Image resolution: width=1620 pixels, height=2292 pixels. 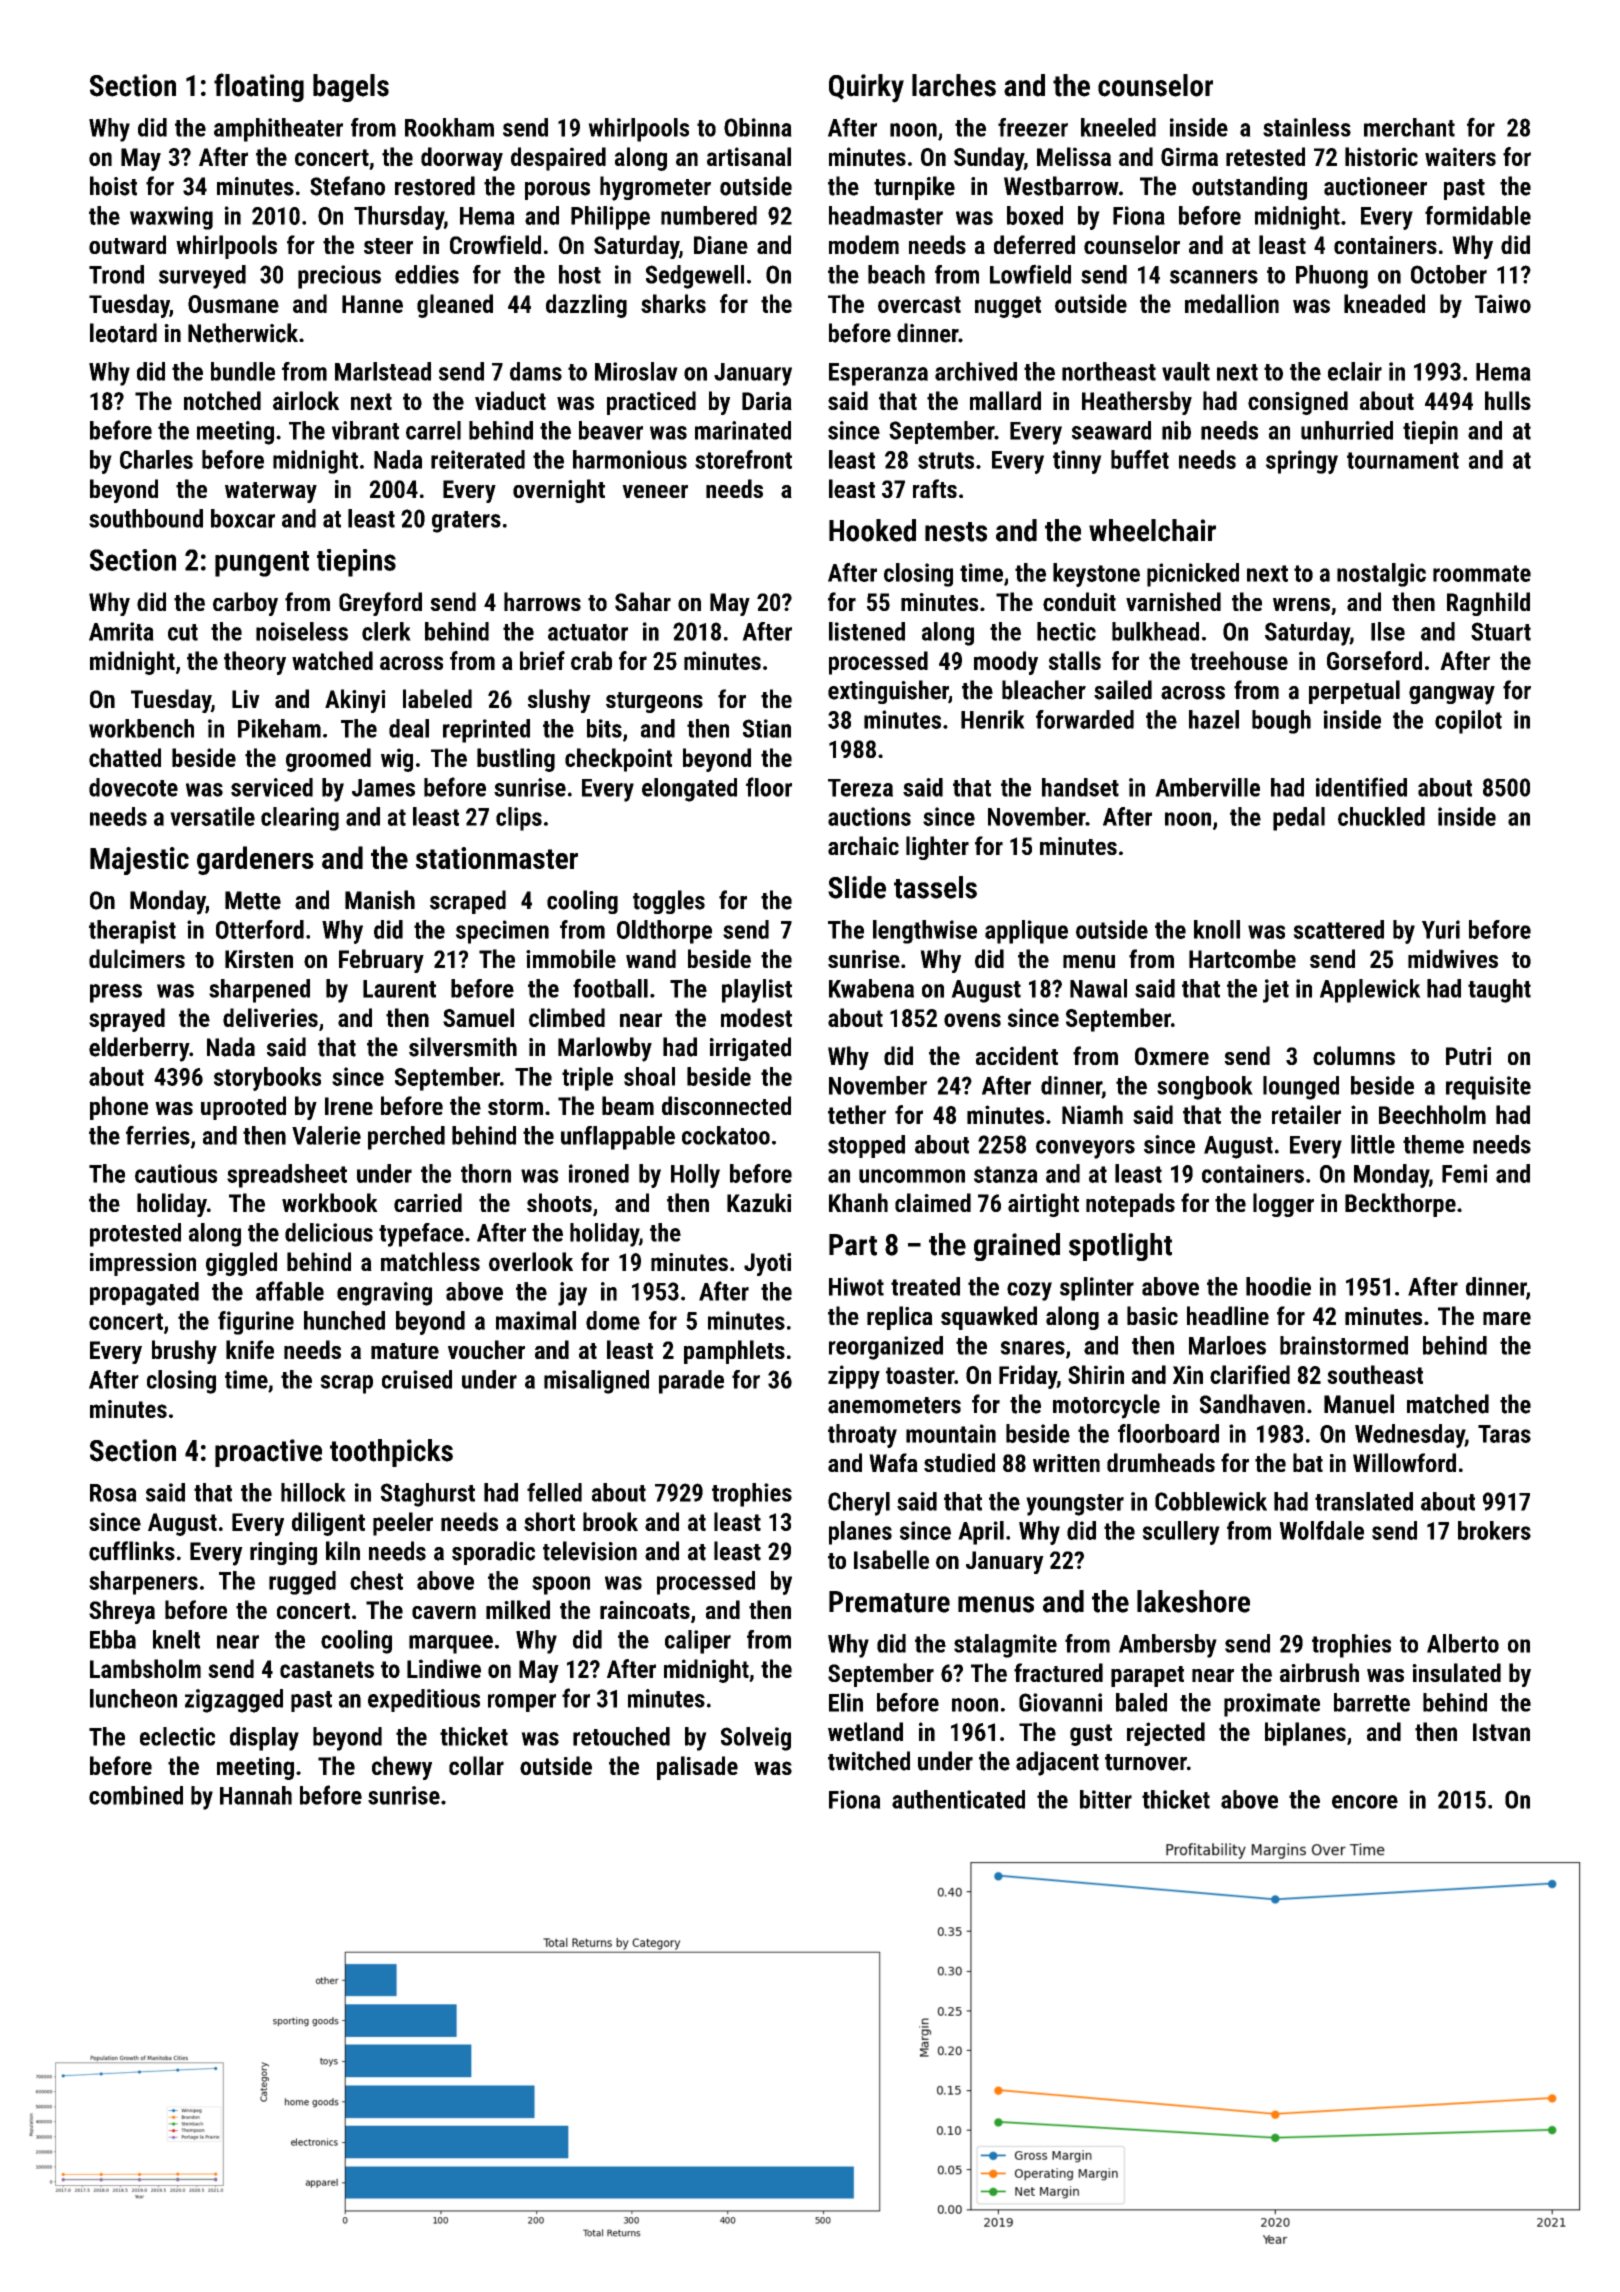 What do you see at coordinates (972, 1020) in the screenshot?
I see `ovens` at bounding box center [972, 1020].
